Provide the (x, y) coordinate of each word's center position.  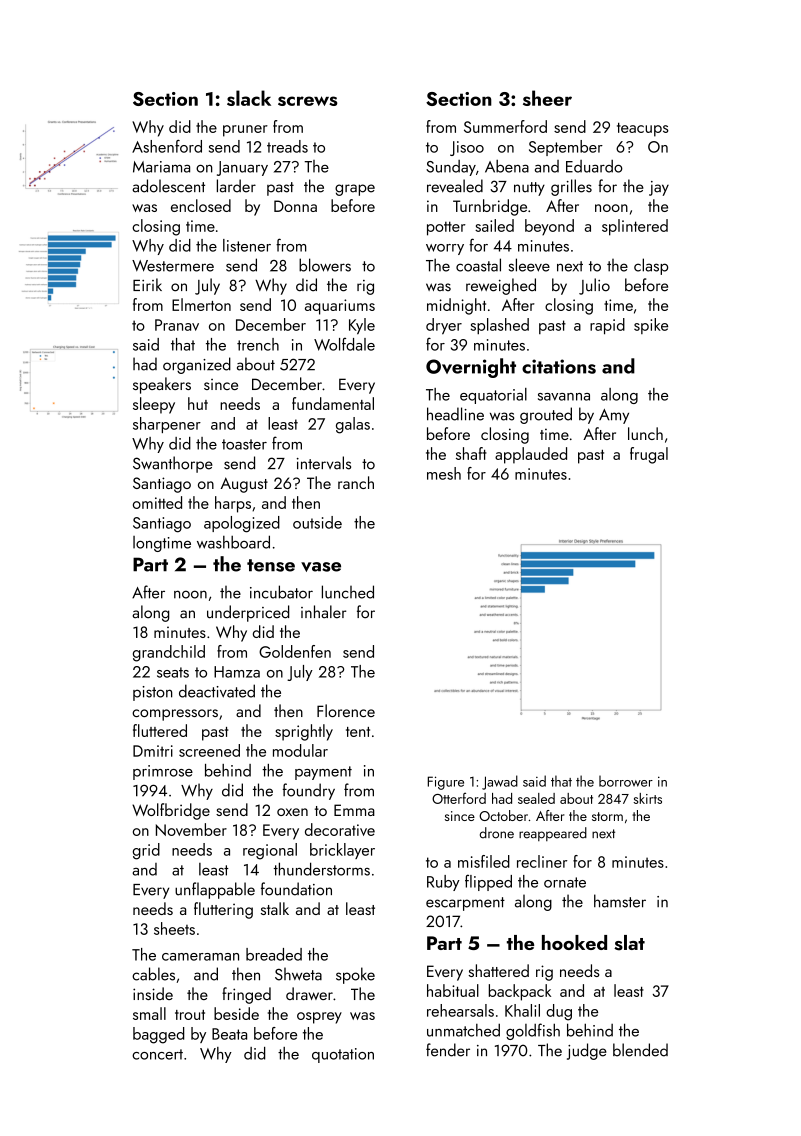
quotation (343, 1055)
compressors (175, 715)
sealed (536, 798)
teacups (643, 130)
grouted (546, 415)
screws (308, 101)
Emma (354, 810)
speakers (162, 385)
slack (249, 98)
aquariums (340, 307)
